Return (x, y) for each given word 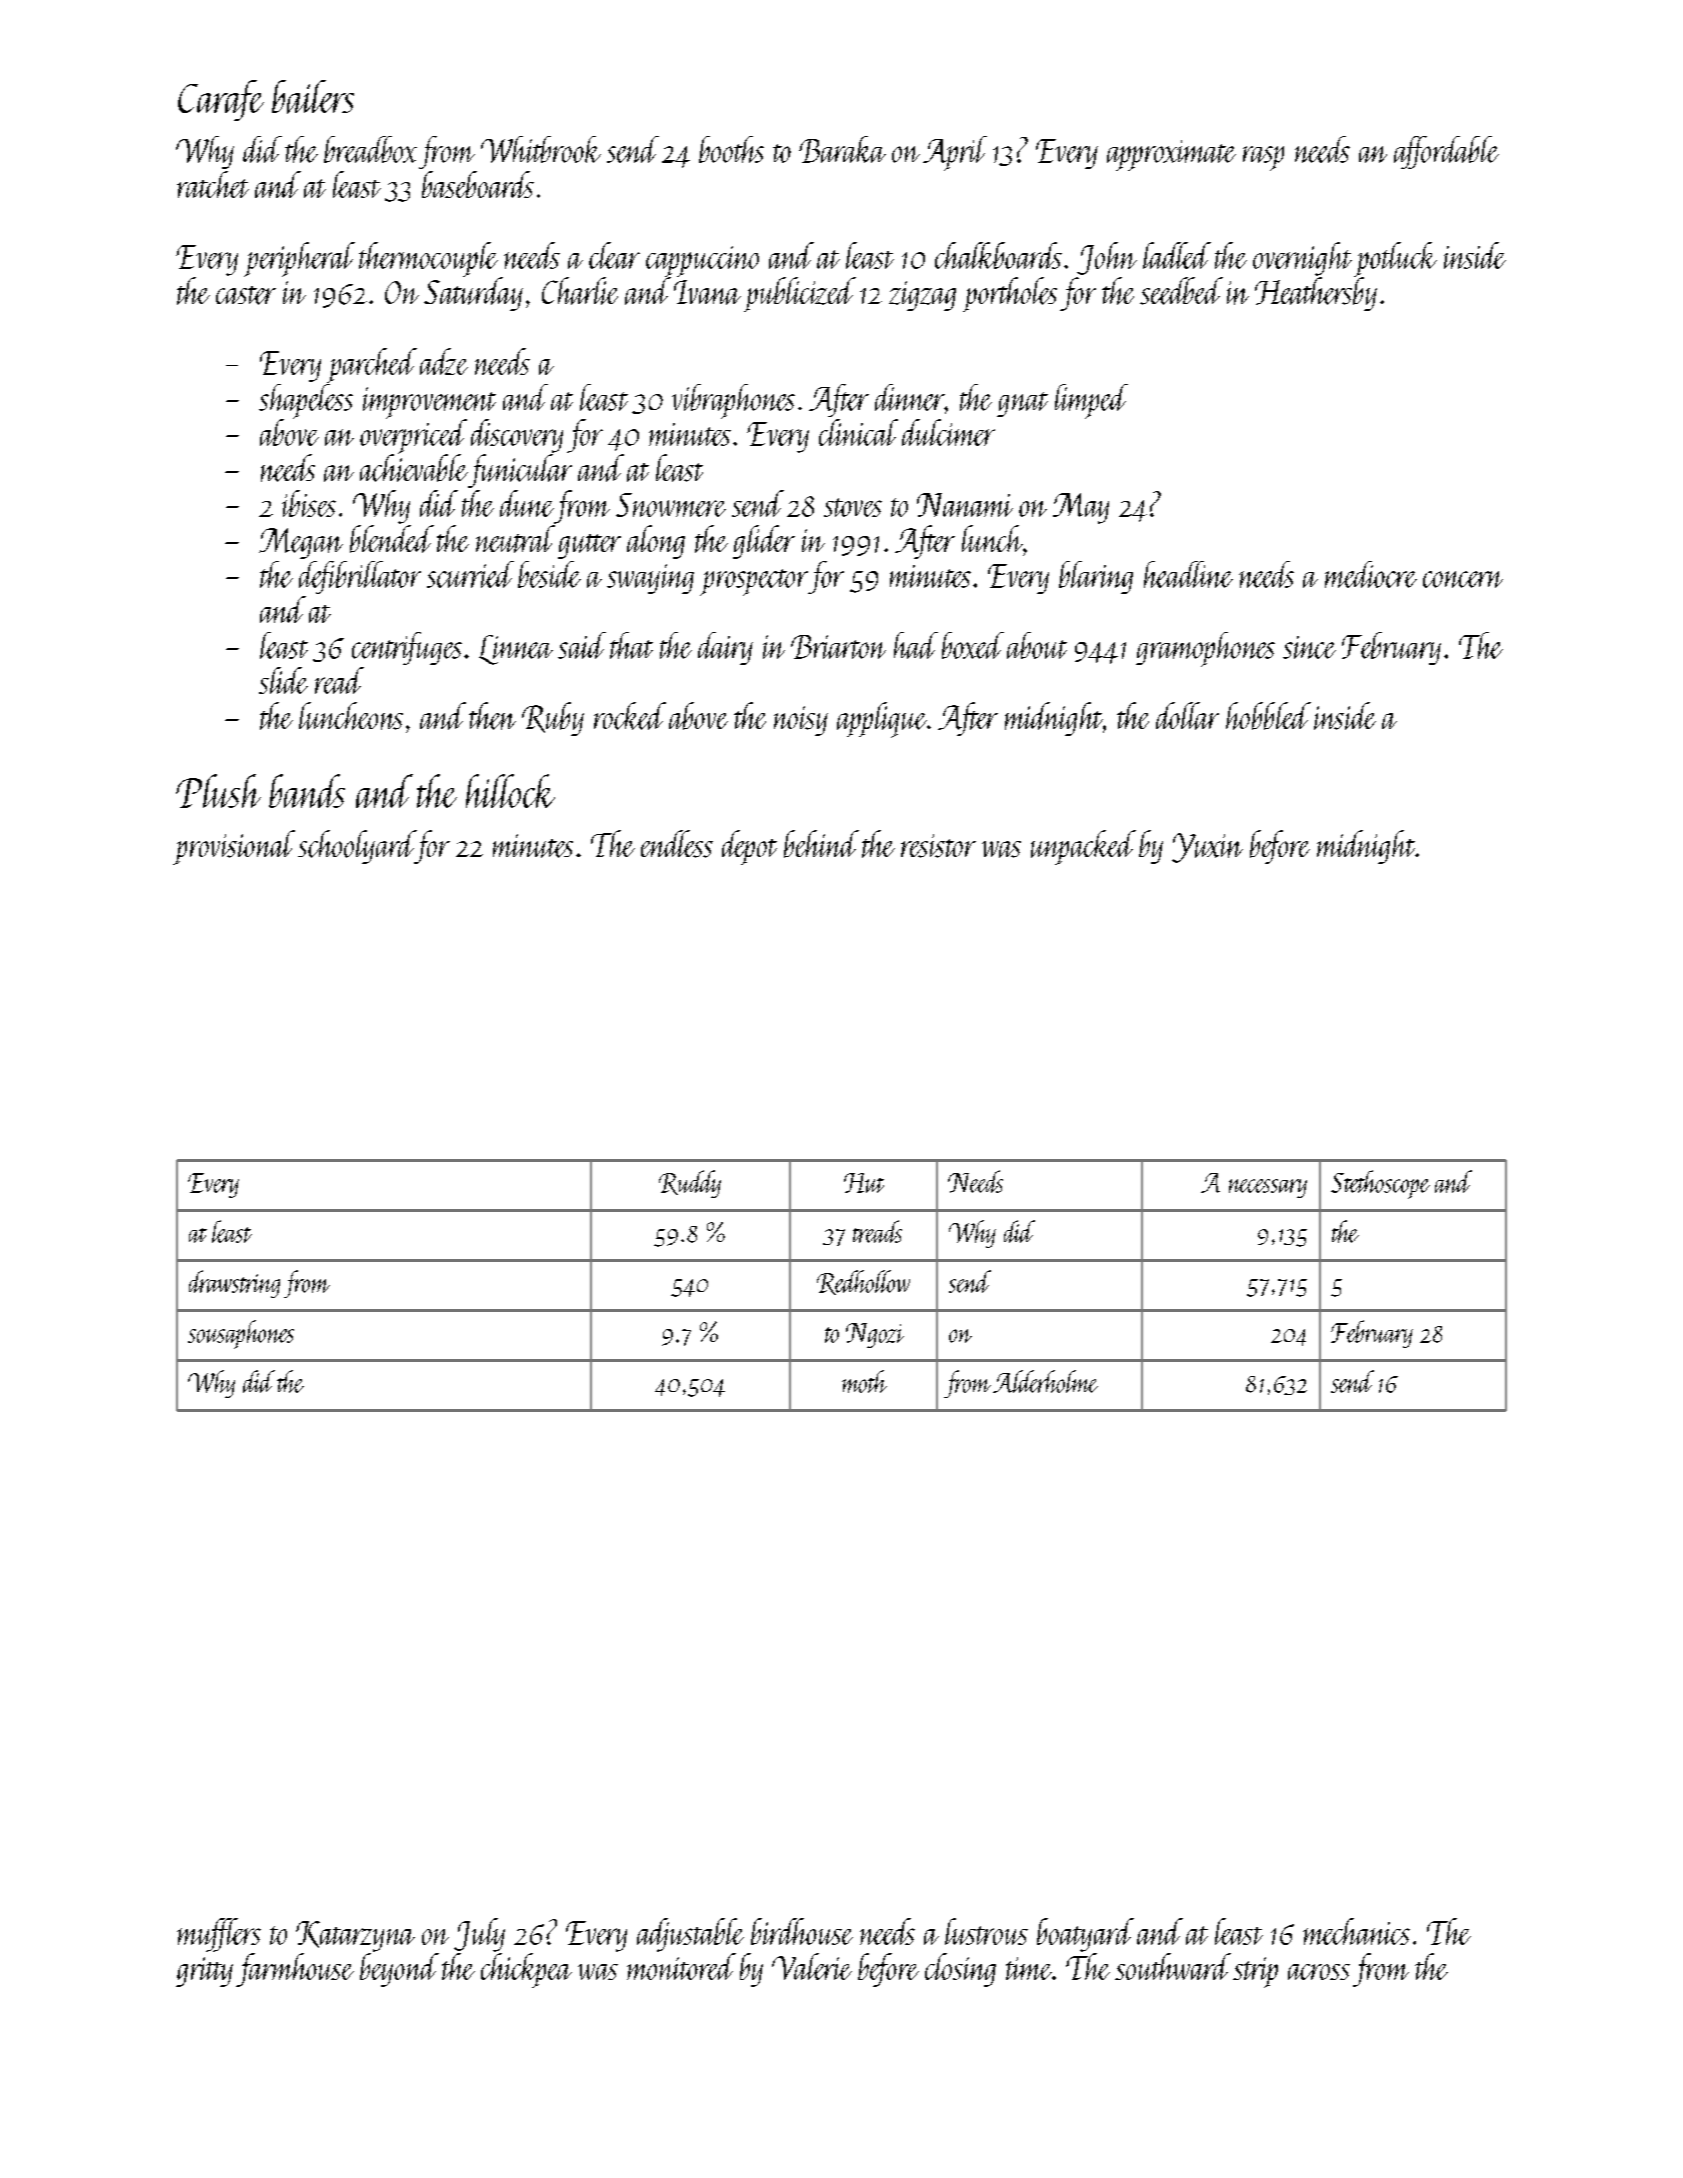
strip (1255, 1972)
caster (246, 295)
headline (1188, 574)
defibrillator (360, 577)
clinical (858, 432)
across (1319, 1972)
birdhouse (802, 1931)
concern (1463, 579)
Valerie (812, 1966)
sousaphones (241, 1334)
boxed (973, 645)
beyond (399, 1970)
